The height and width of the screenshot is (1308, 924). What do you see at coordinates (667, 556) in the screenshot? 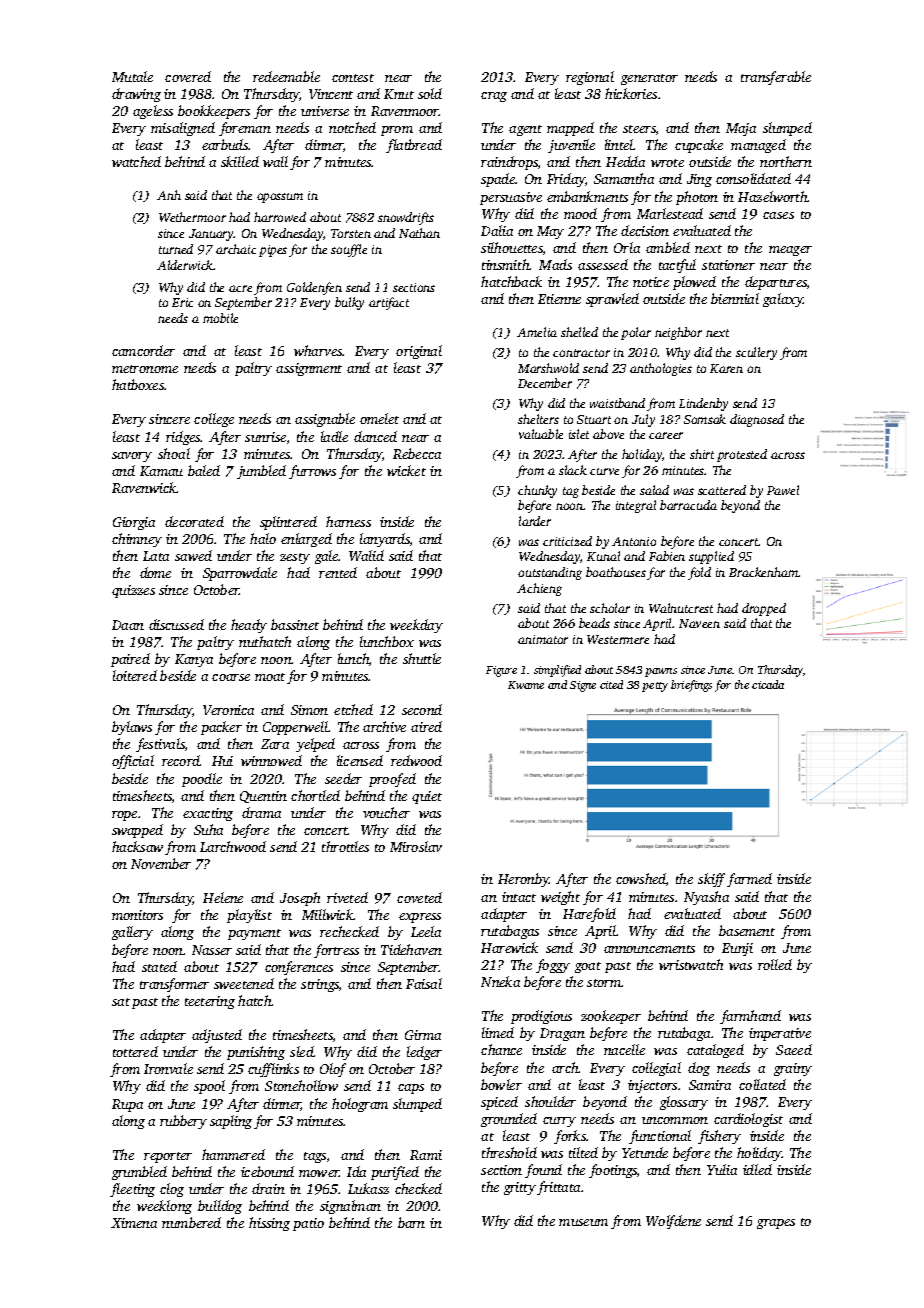
I see `Fabien` at bounding box center [667, 556].
